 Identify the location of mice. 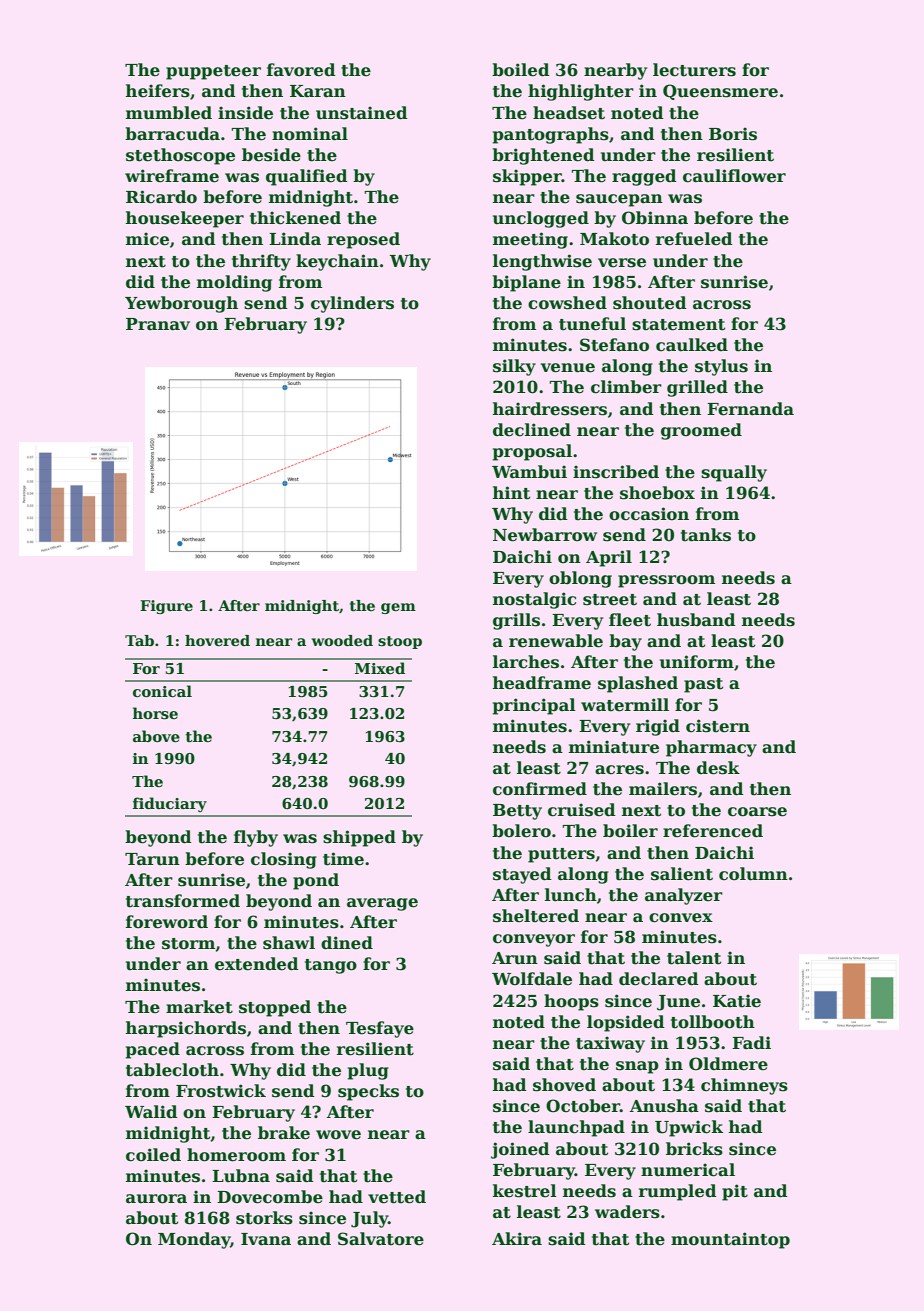
(147, 239).
